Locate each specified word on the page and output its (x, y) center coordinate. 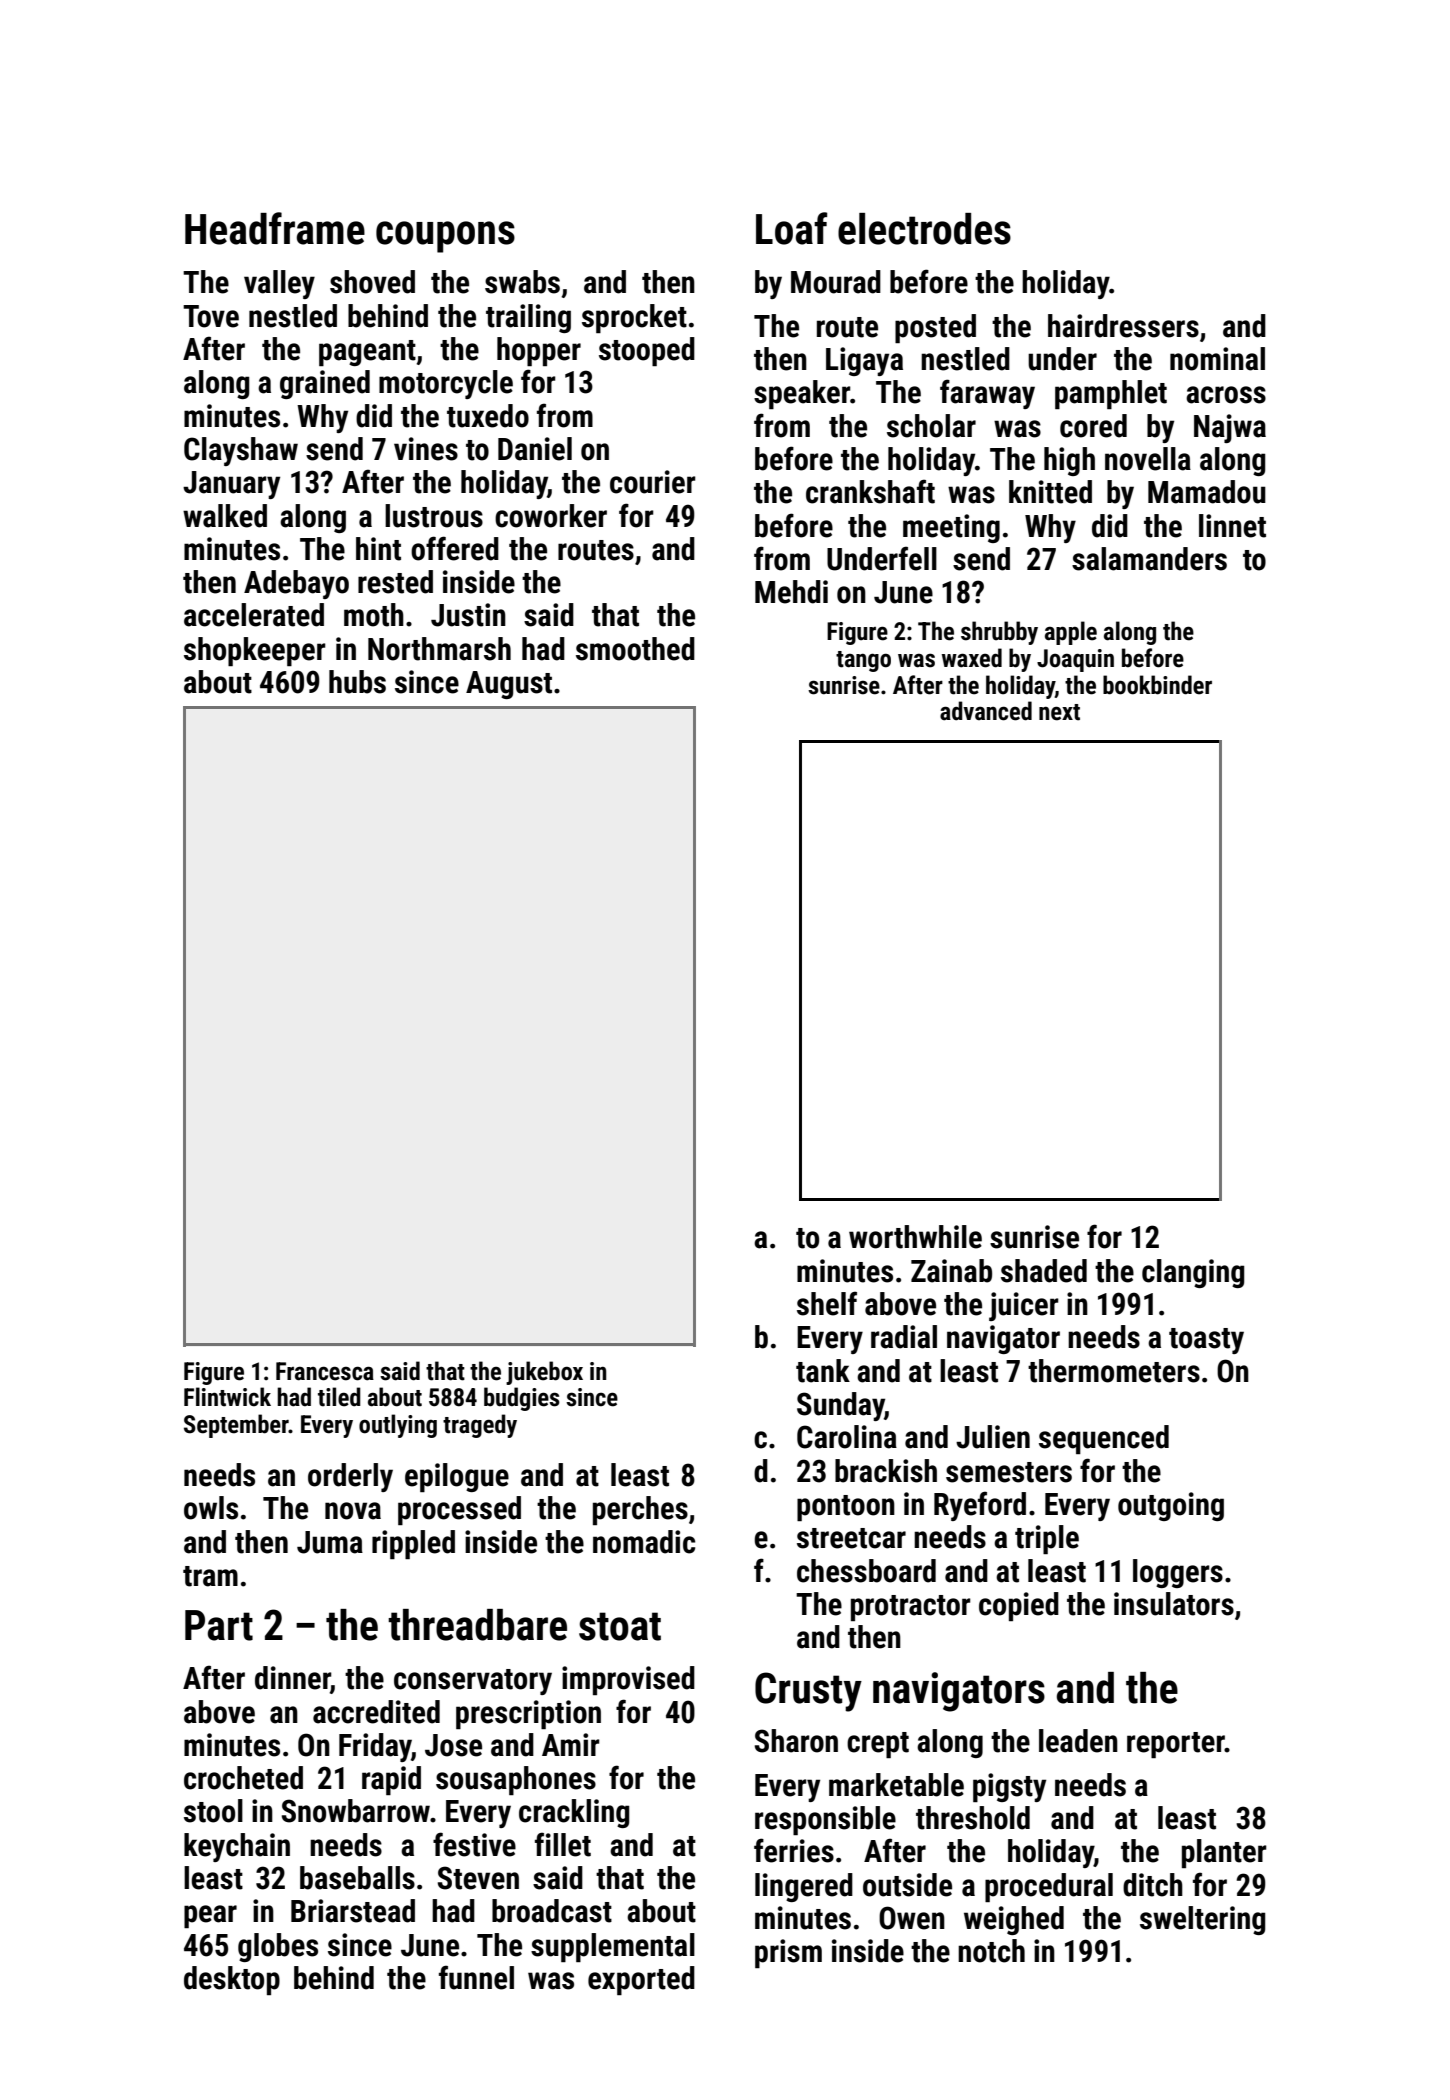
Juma (330, 1542)
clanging (1193, 1273)
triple (1047, 1539)
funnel (476, 1977)
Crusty (808, 1692)
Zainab (951, 1271)
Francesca (325, 1371)
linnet (1232, 526)
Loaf (791, 228)
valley (279, 284)
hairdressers (1123, 326)
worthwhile (915, 1237)
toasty (1206, 1341)
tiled (339, 1397)
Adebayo (296, 584)
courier (653, 482)
